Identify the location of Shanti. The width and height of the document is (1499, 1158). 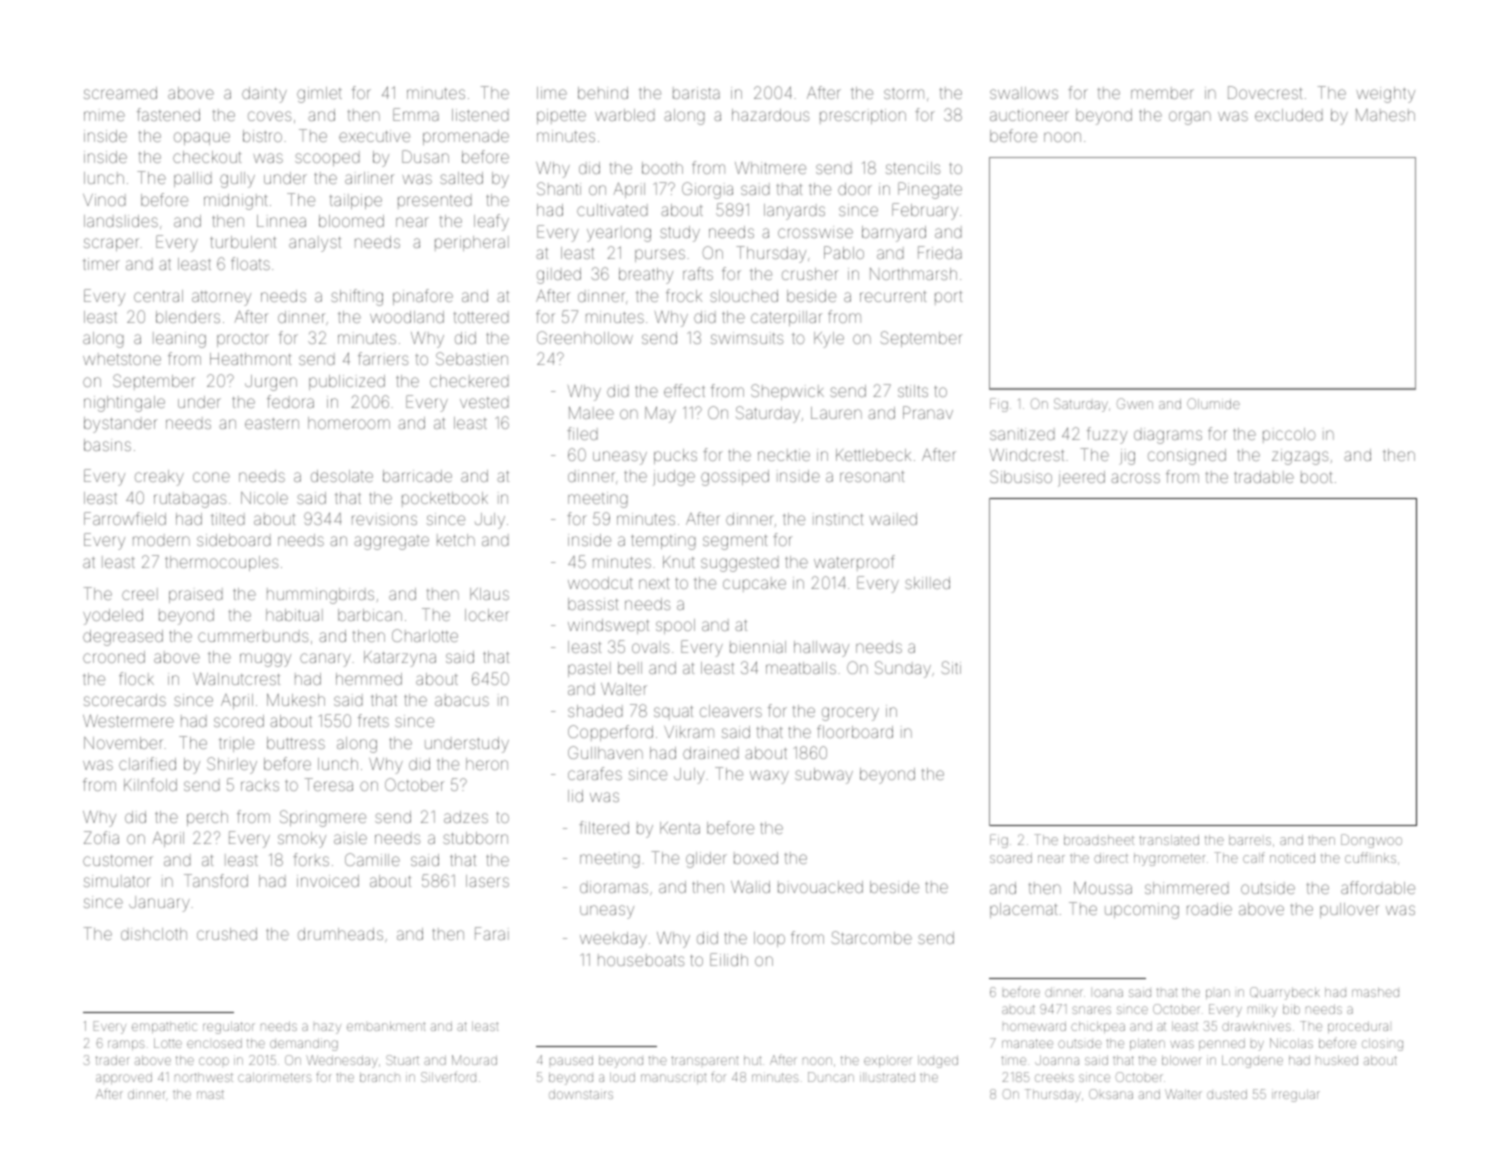
(559, 188).
